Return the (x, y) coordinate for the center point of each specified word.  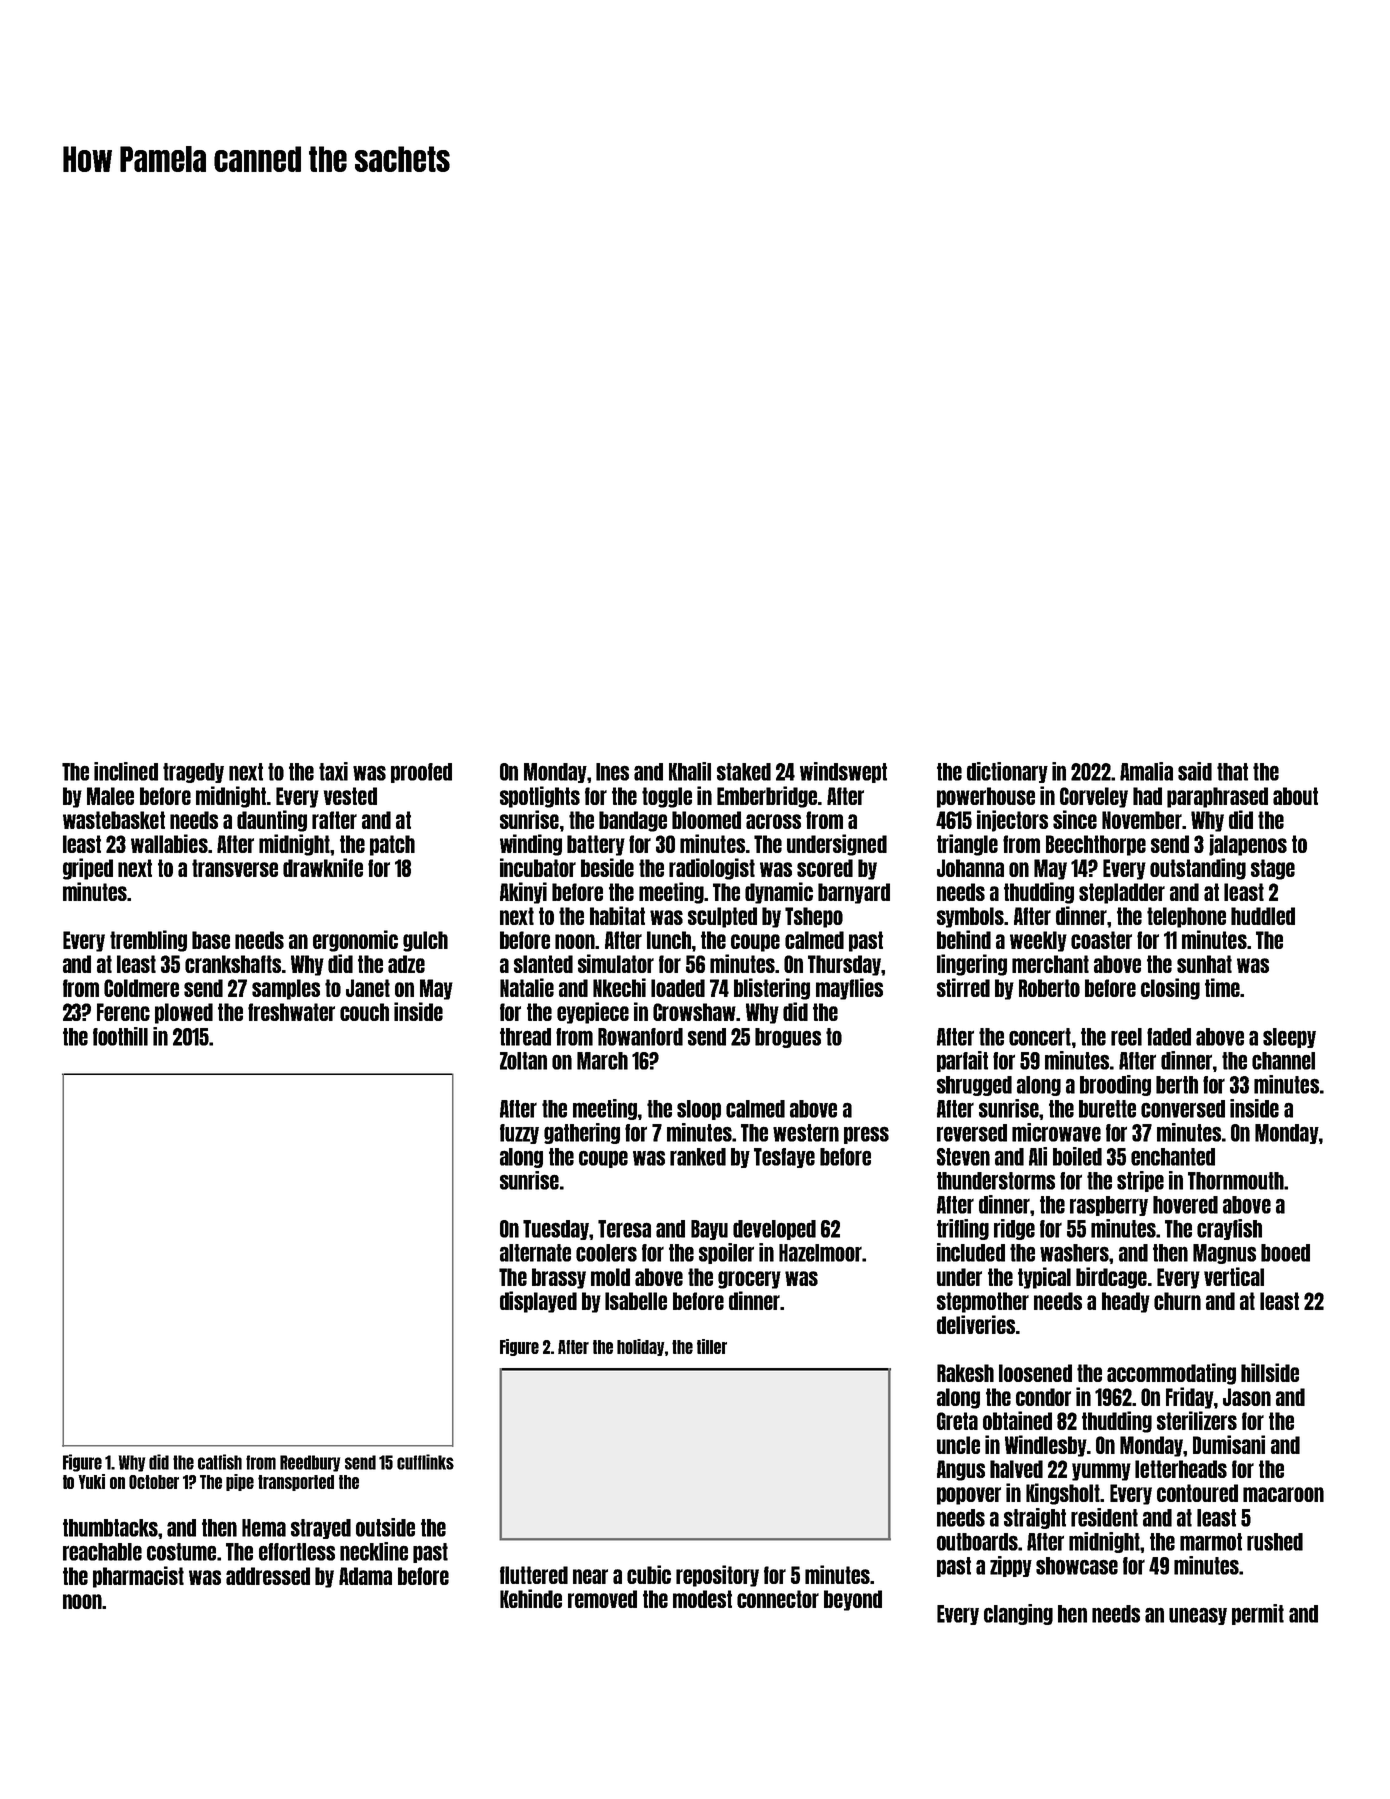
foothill (120, 1036)
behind (964, 939)
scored (825, 868)
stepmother (983, 1302)
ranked (698, 1157)
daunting (272, 821)
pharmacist (138, 1577)
